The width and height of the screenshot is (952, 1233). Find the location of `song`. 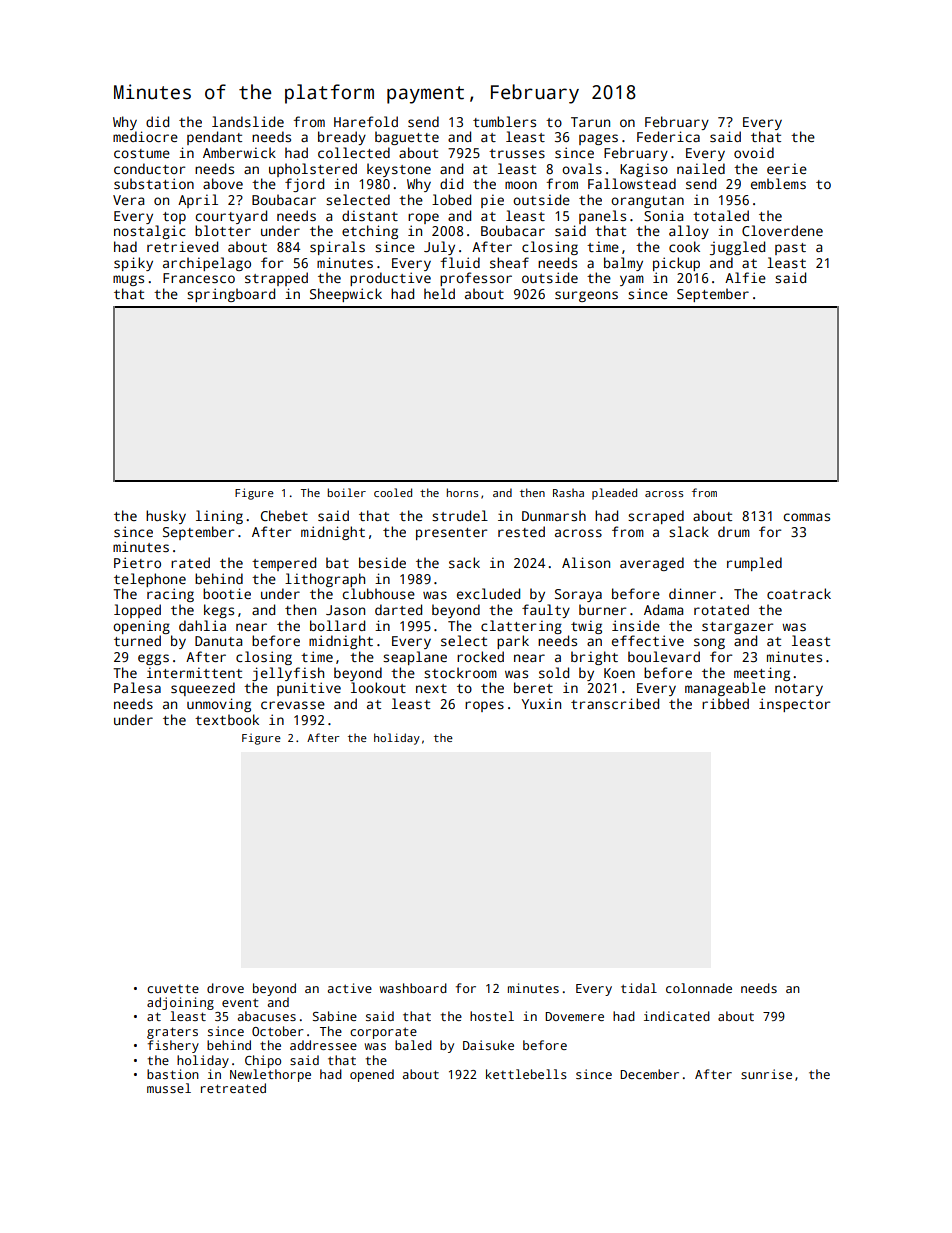

song is located at coordinates (709, 643).
